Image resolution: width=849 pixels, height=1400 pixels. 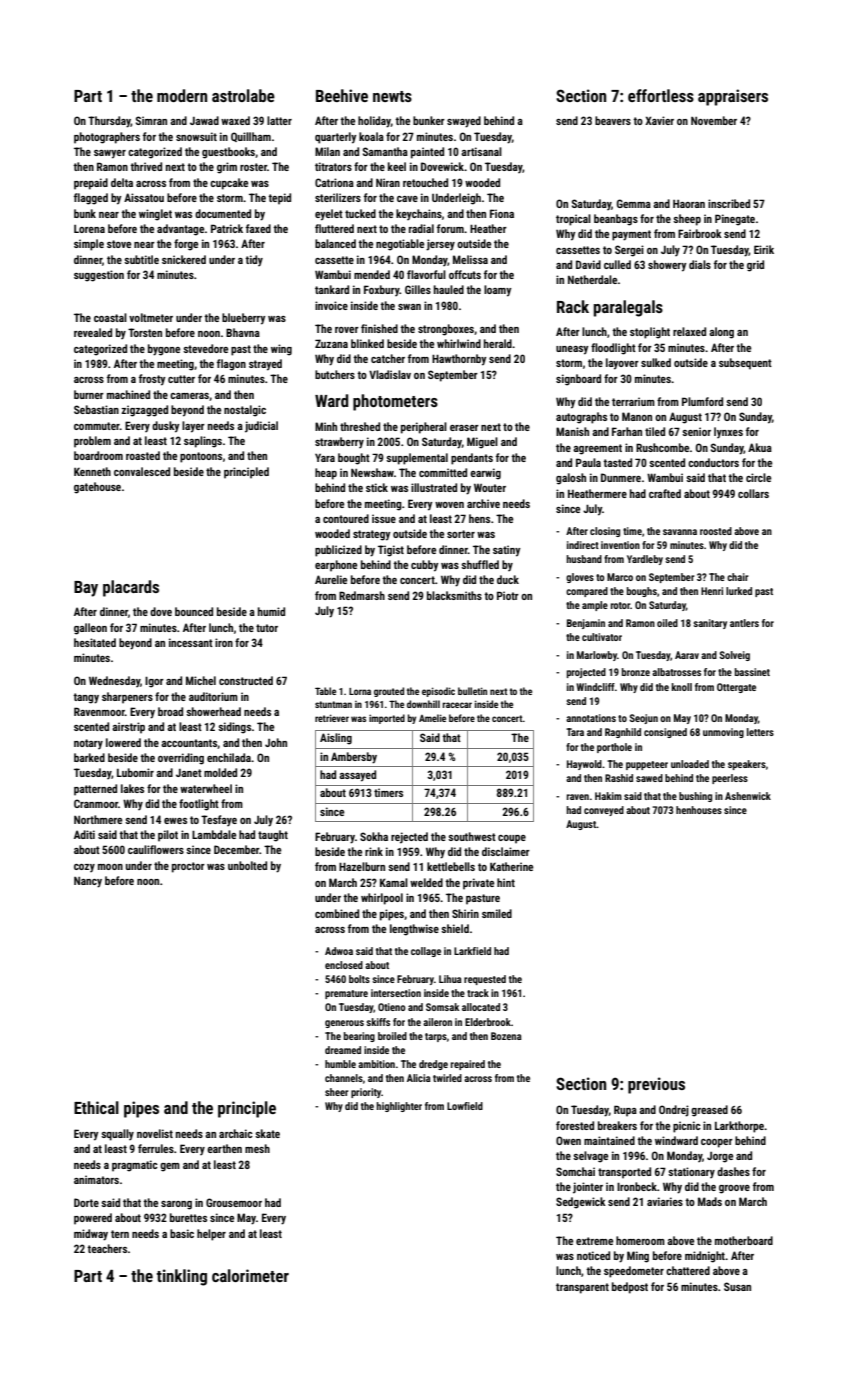 What do you see at coordinates (582, 1288) in the screenshot?
I see `transparent` at bounding box center [582, 1288].
